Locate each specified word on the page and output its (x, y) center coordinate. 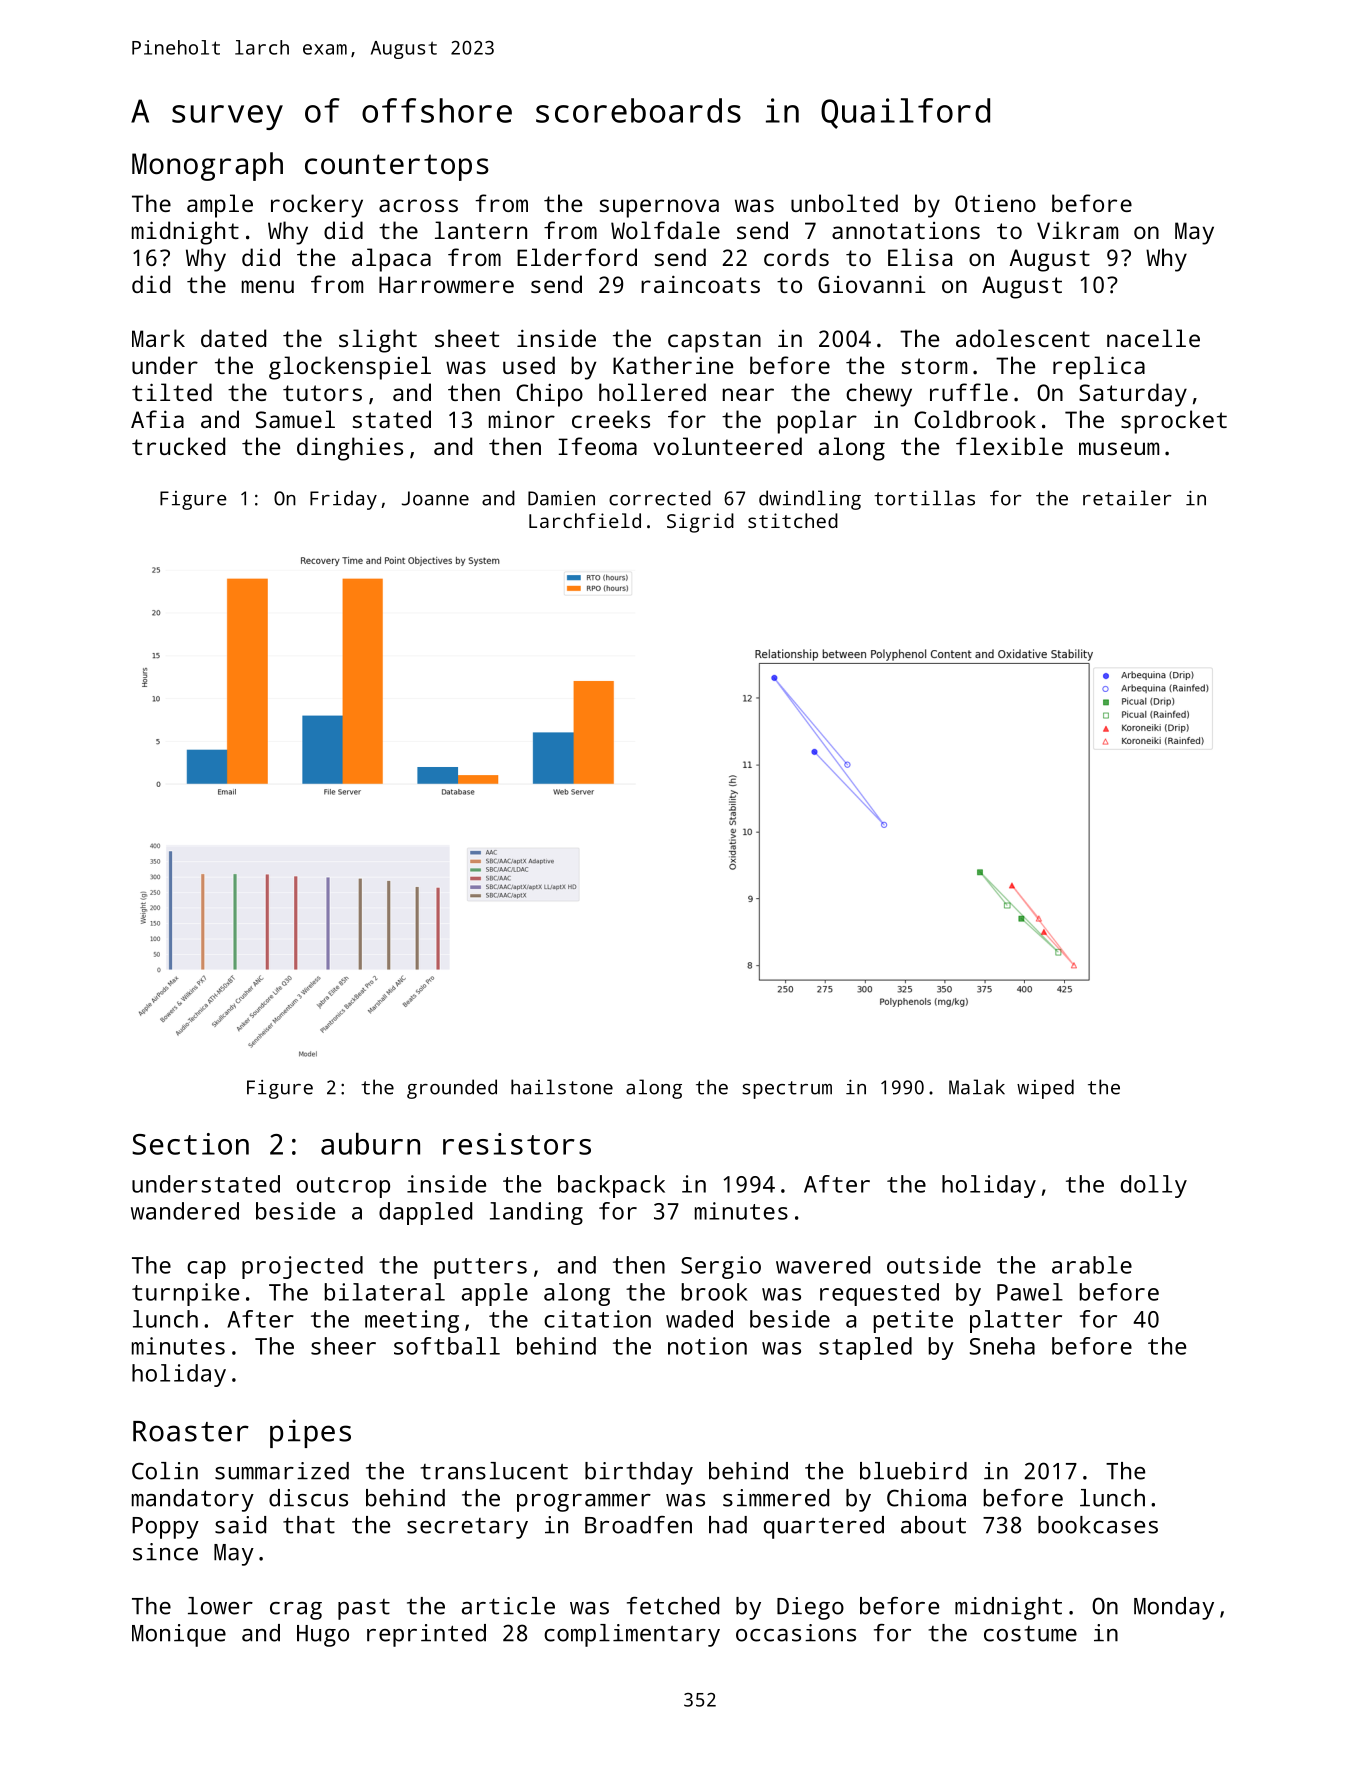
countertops (397, 167)
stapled (865, 1348)
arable (1092, 1265)
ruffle (969, 392)
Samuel (295, 419)
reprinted (426, 1635)
